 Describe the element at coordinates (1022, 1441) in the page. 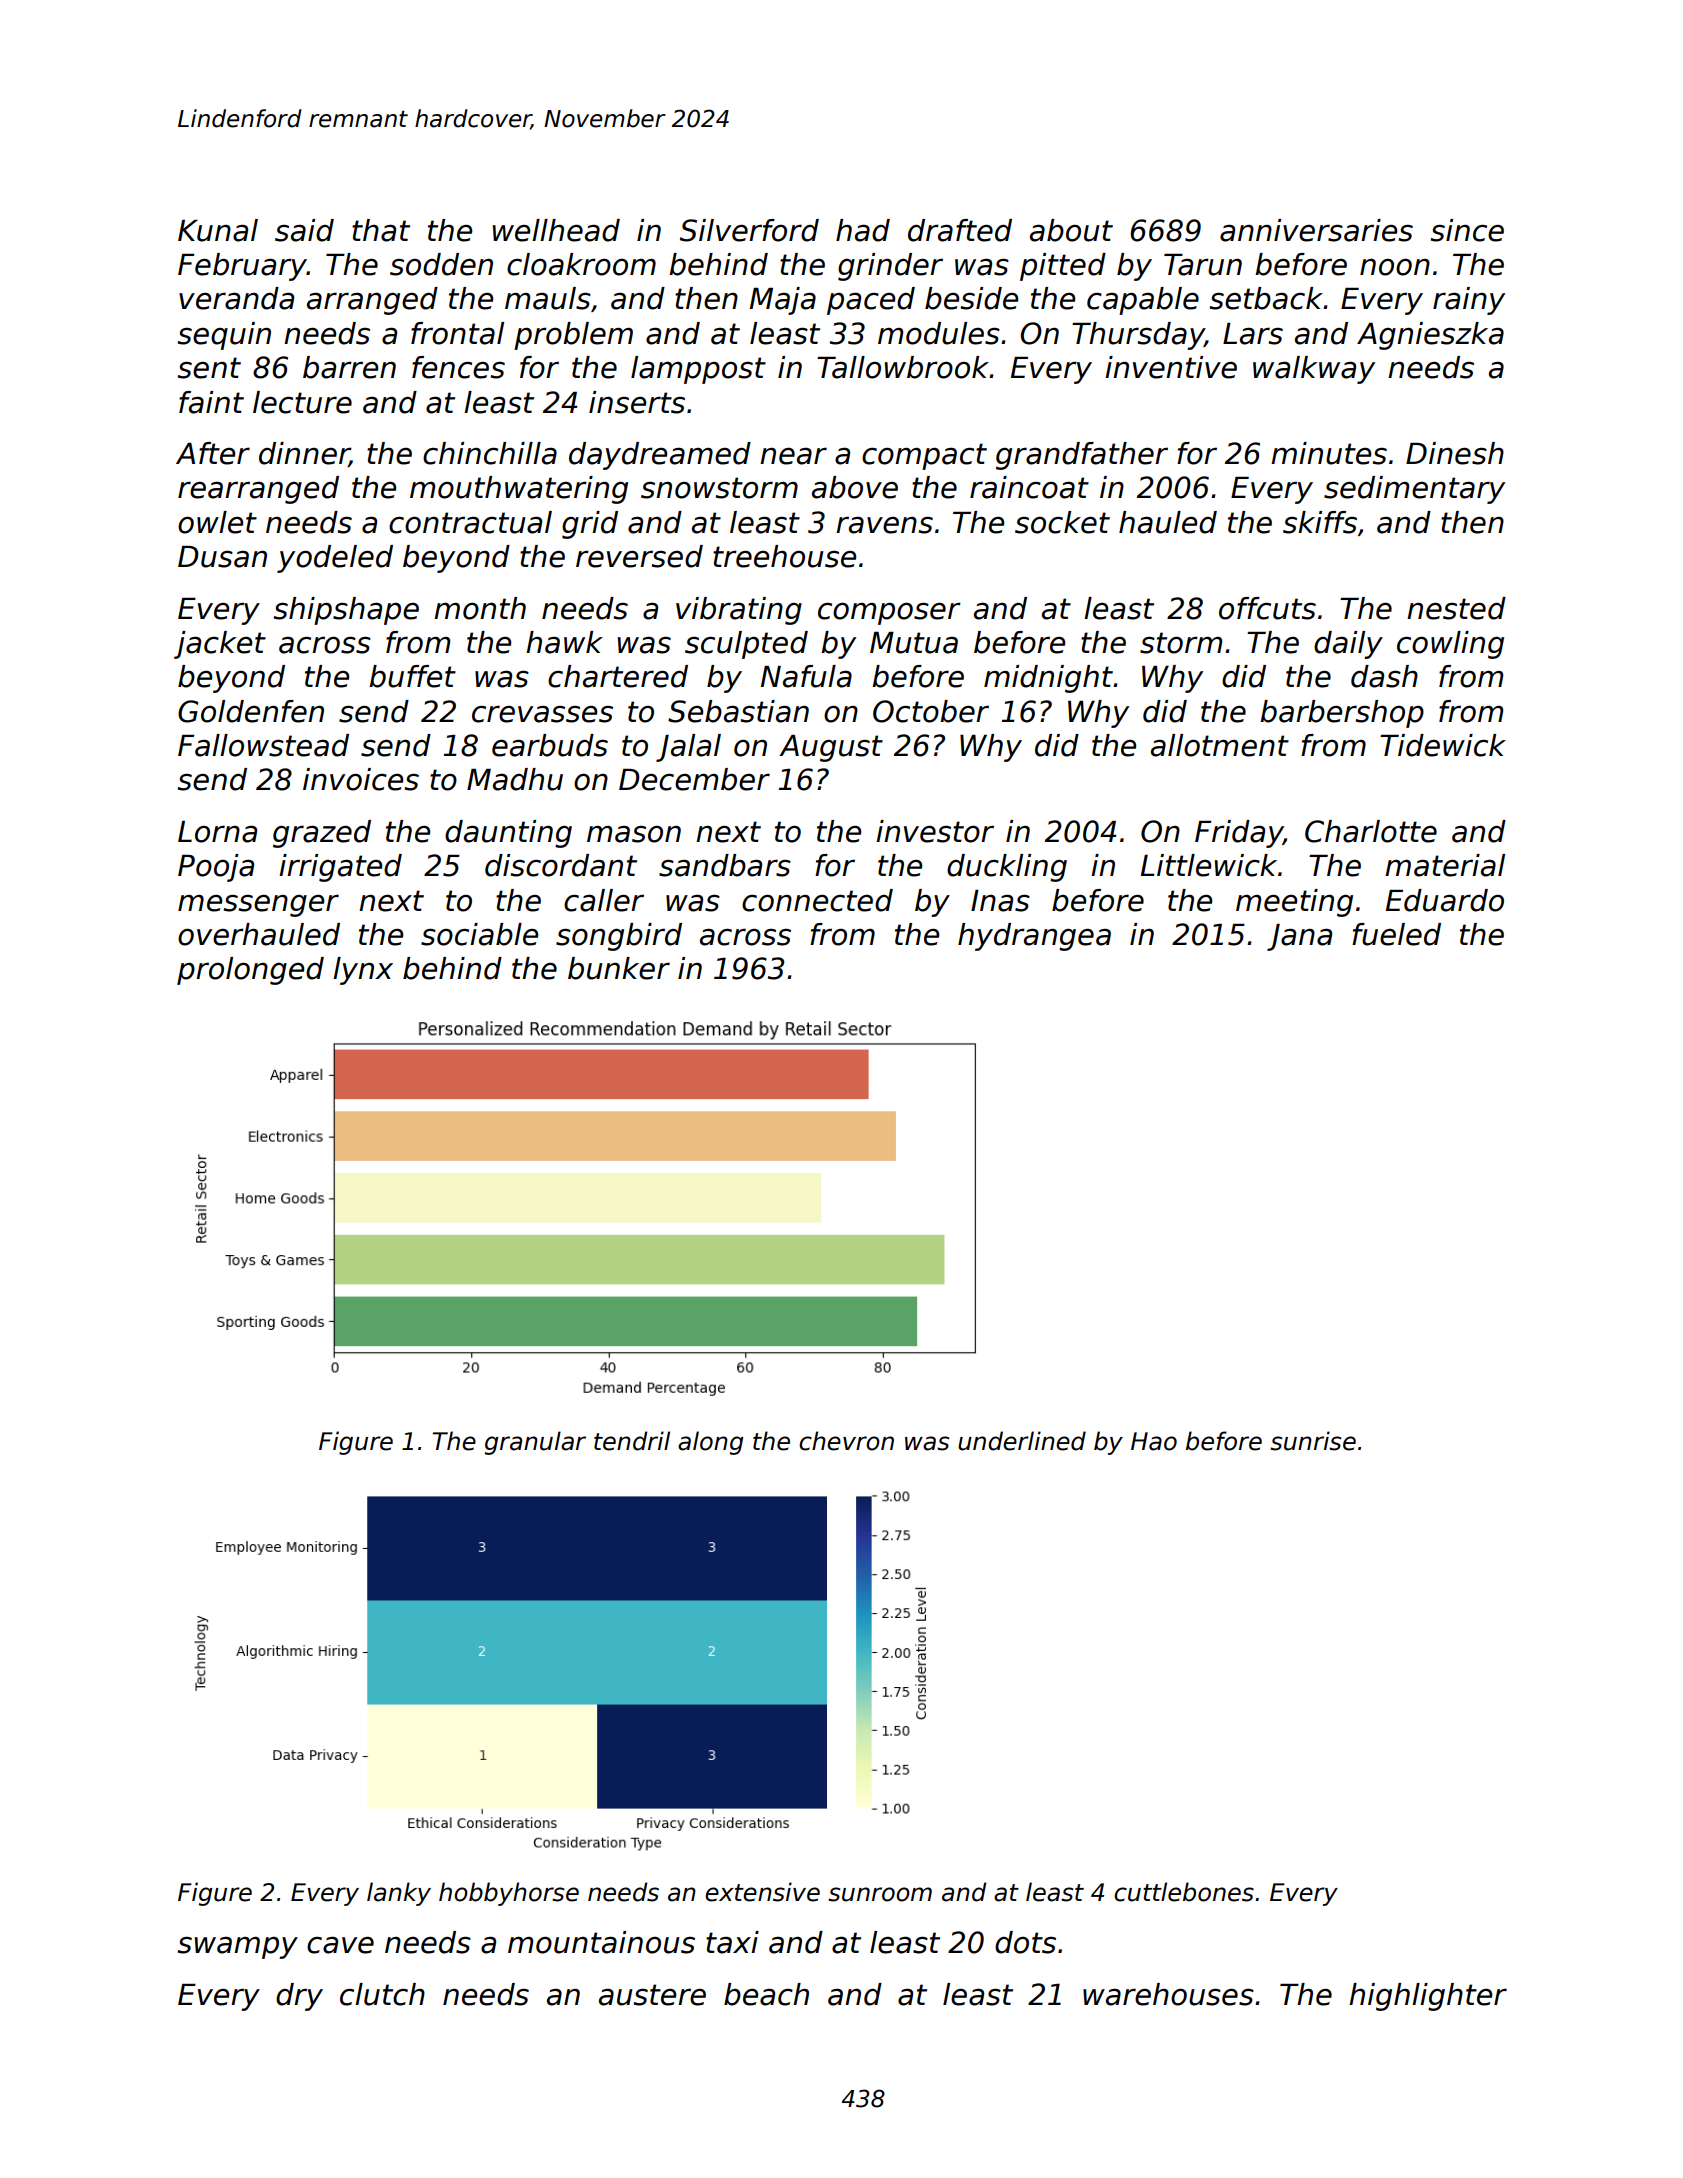

I see `underlined` at that location.
